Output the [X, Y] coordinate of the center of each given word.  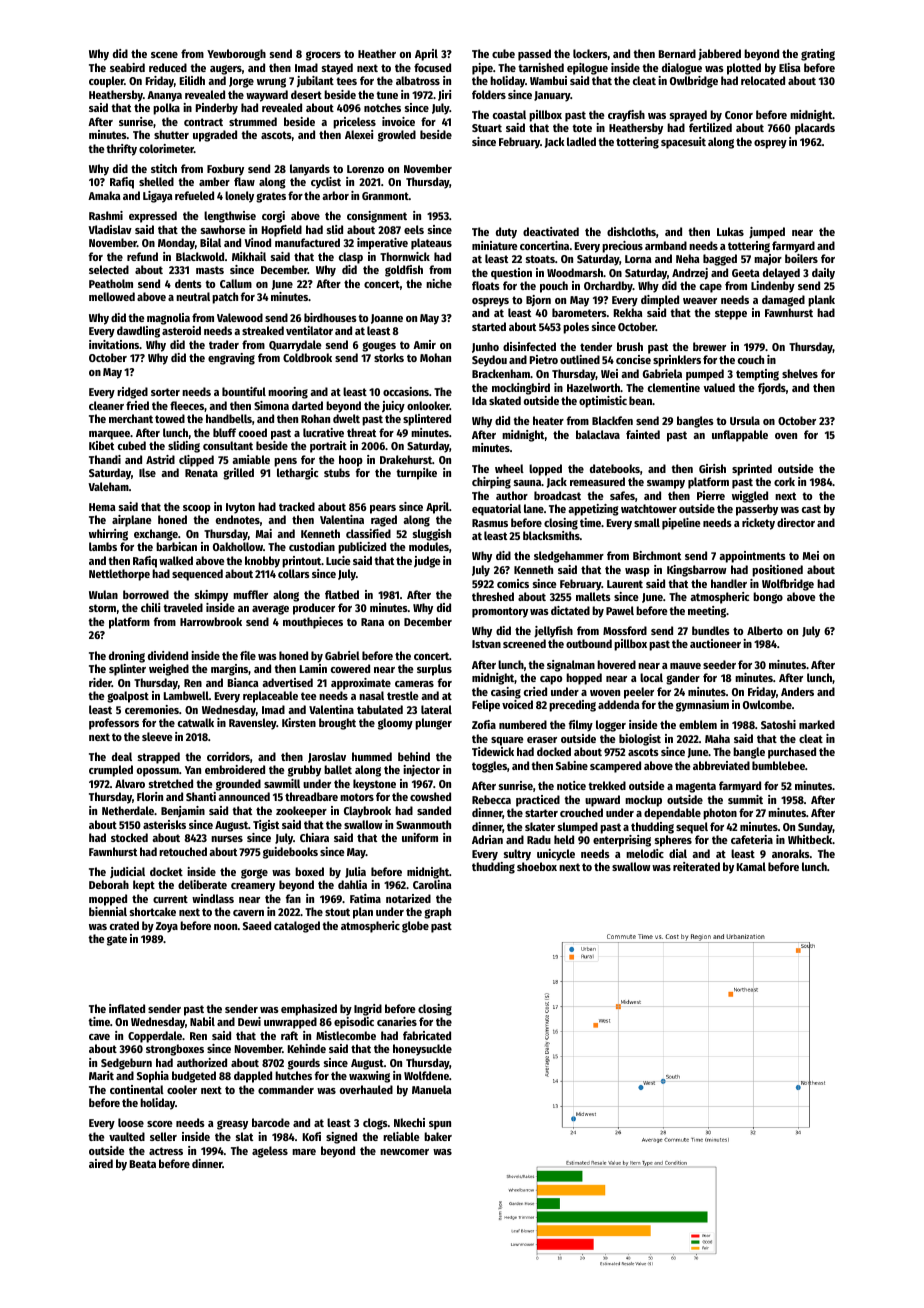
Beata [143, 1164]
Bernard [677, 53]
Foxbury [225, 170]
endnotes [238, 519]
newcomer [404, 1152]
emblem [698, 724]
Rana [372, 622]
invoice [398, 121]
